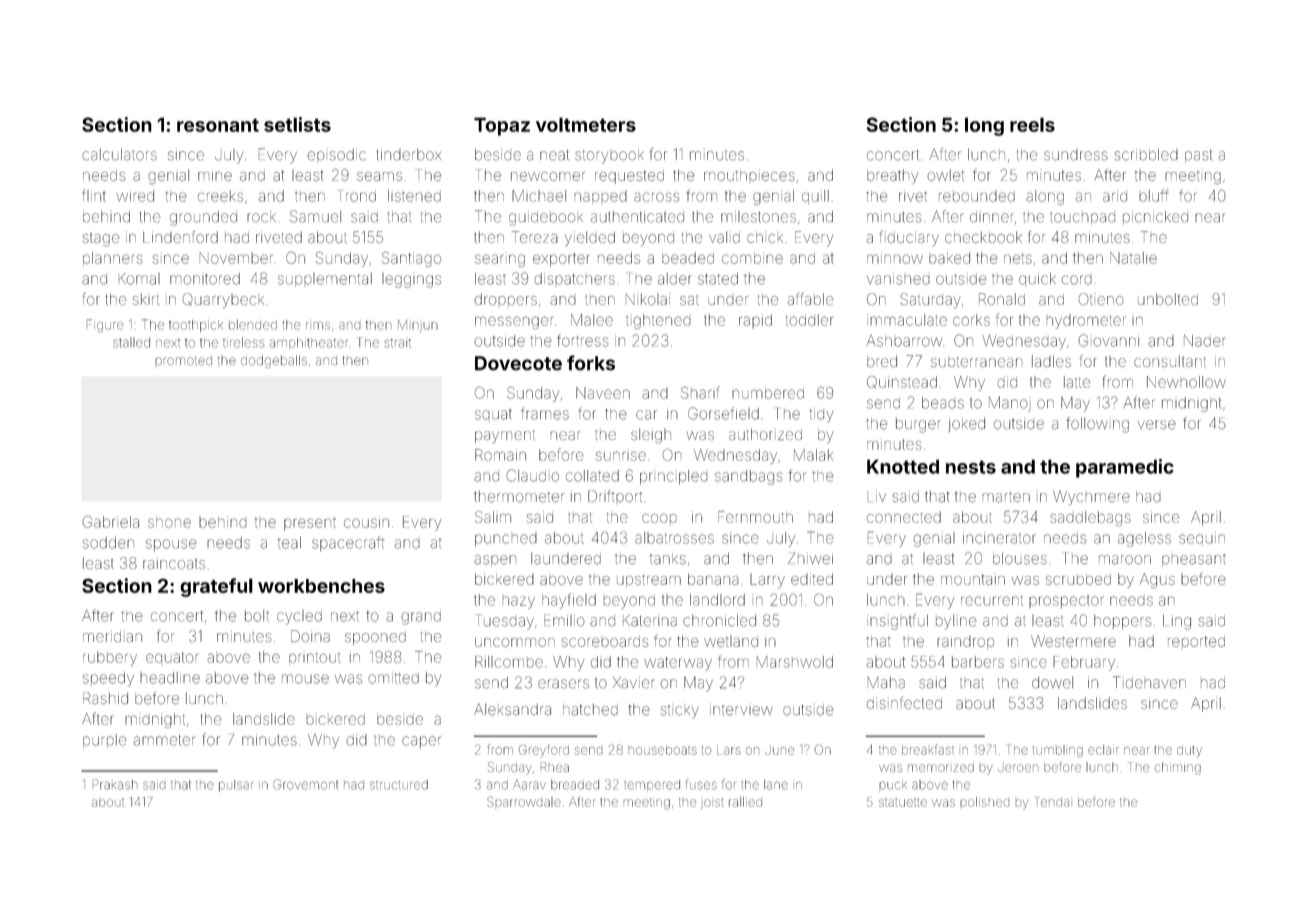  What do you see at coordinates (299, 617) in the image?
I see `cycled` at bounding box center [299, 617].
